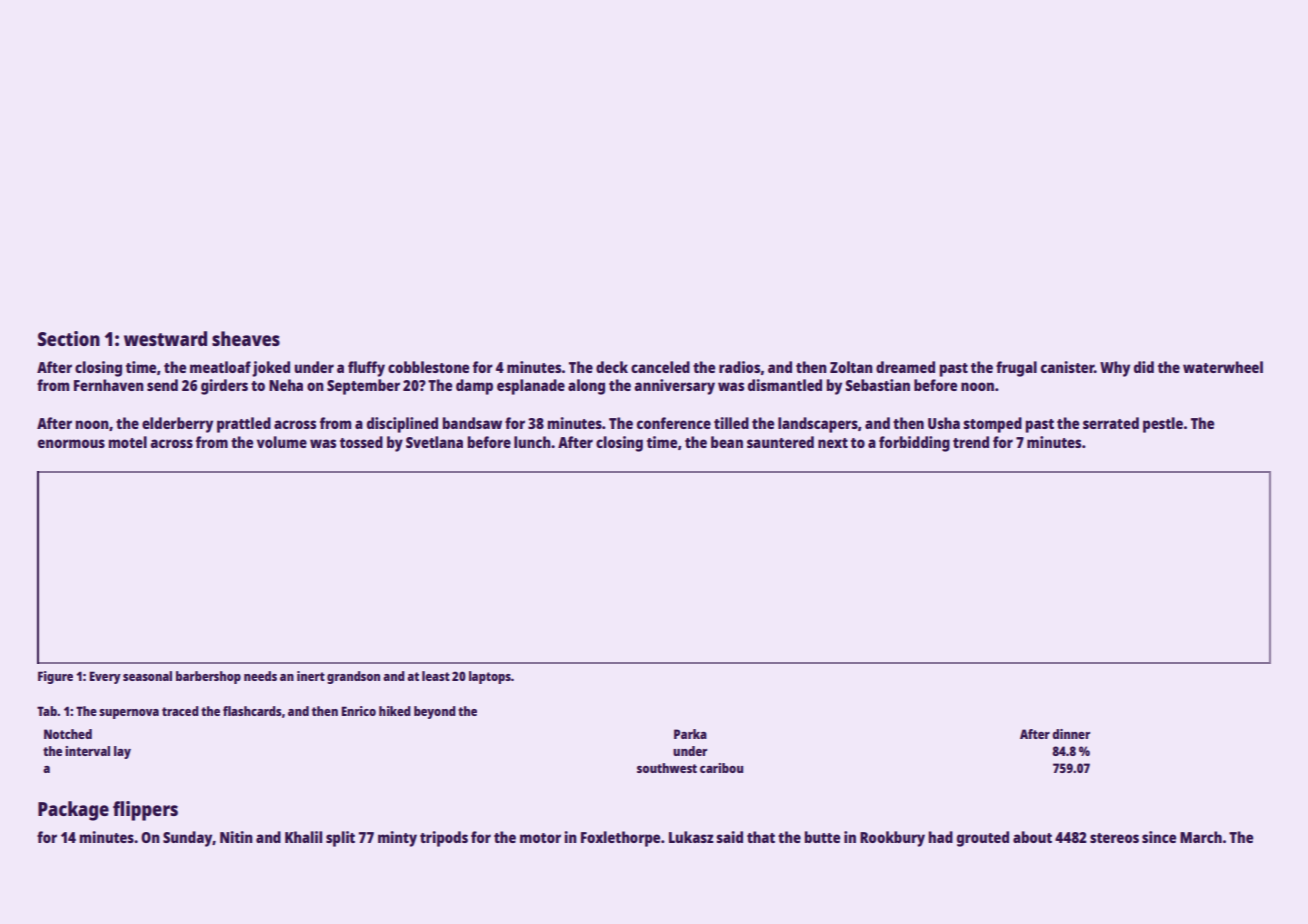 Image resolution: width=1308 pixels, height=924 pixels. Describe the element at coordinates (71, 443) in the document. I see `enormous` at that location.
